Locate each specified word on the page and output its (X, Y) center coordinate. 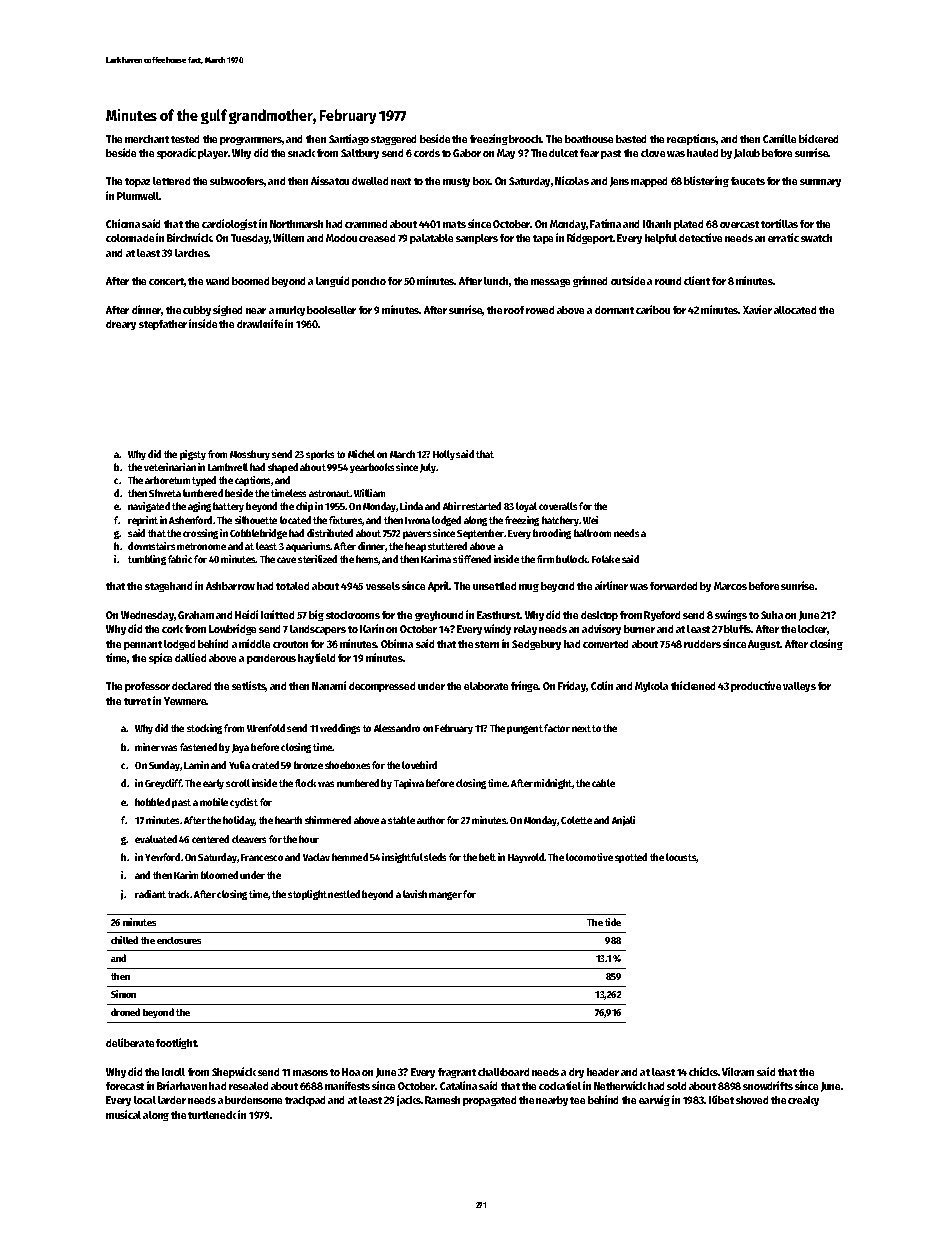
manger (445, 896)
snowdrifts (768, 1085)
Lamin (196, 765)
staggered (393, 140)
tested (185, 139)
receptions (691, 139)
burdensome (253, 1100)
